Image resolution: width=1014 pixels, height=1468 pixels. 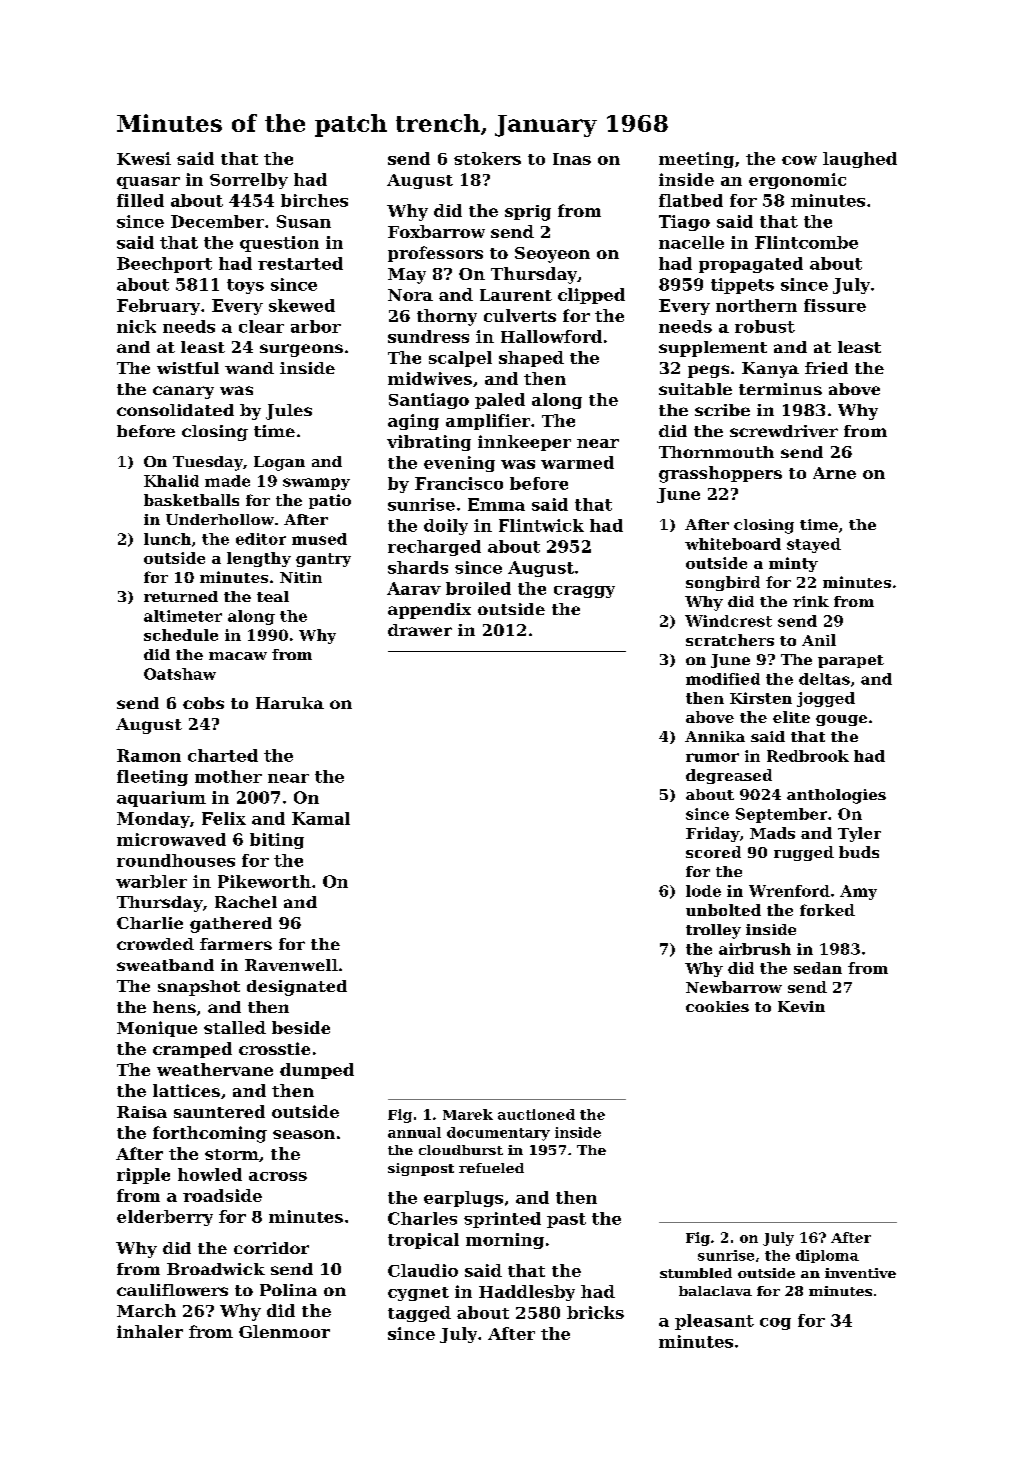 What do you see at coordinates (566, 1220) in the screenshot?
I see `past` at bounding box center [566, 1220].
